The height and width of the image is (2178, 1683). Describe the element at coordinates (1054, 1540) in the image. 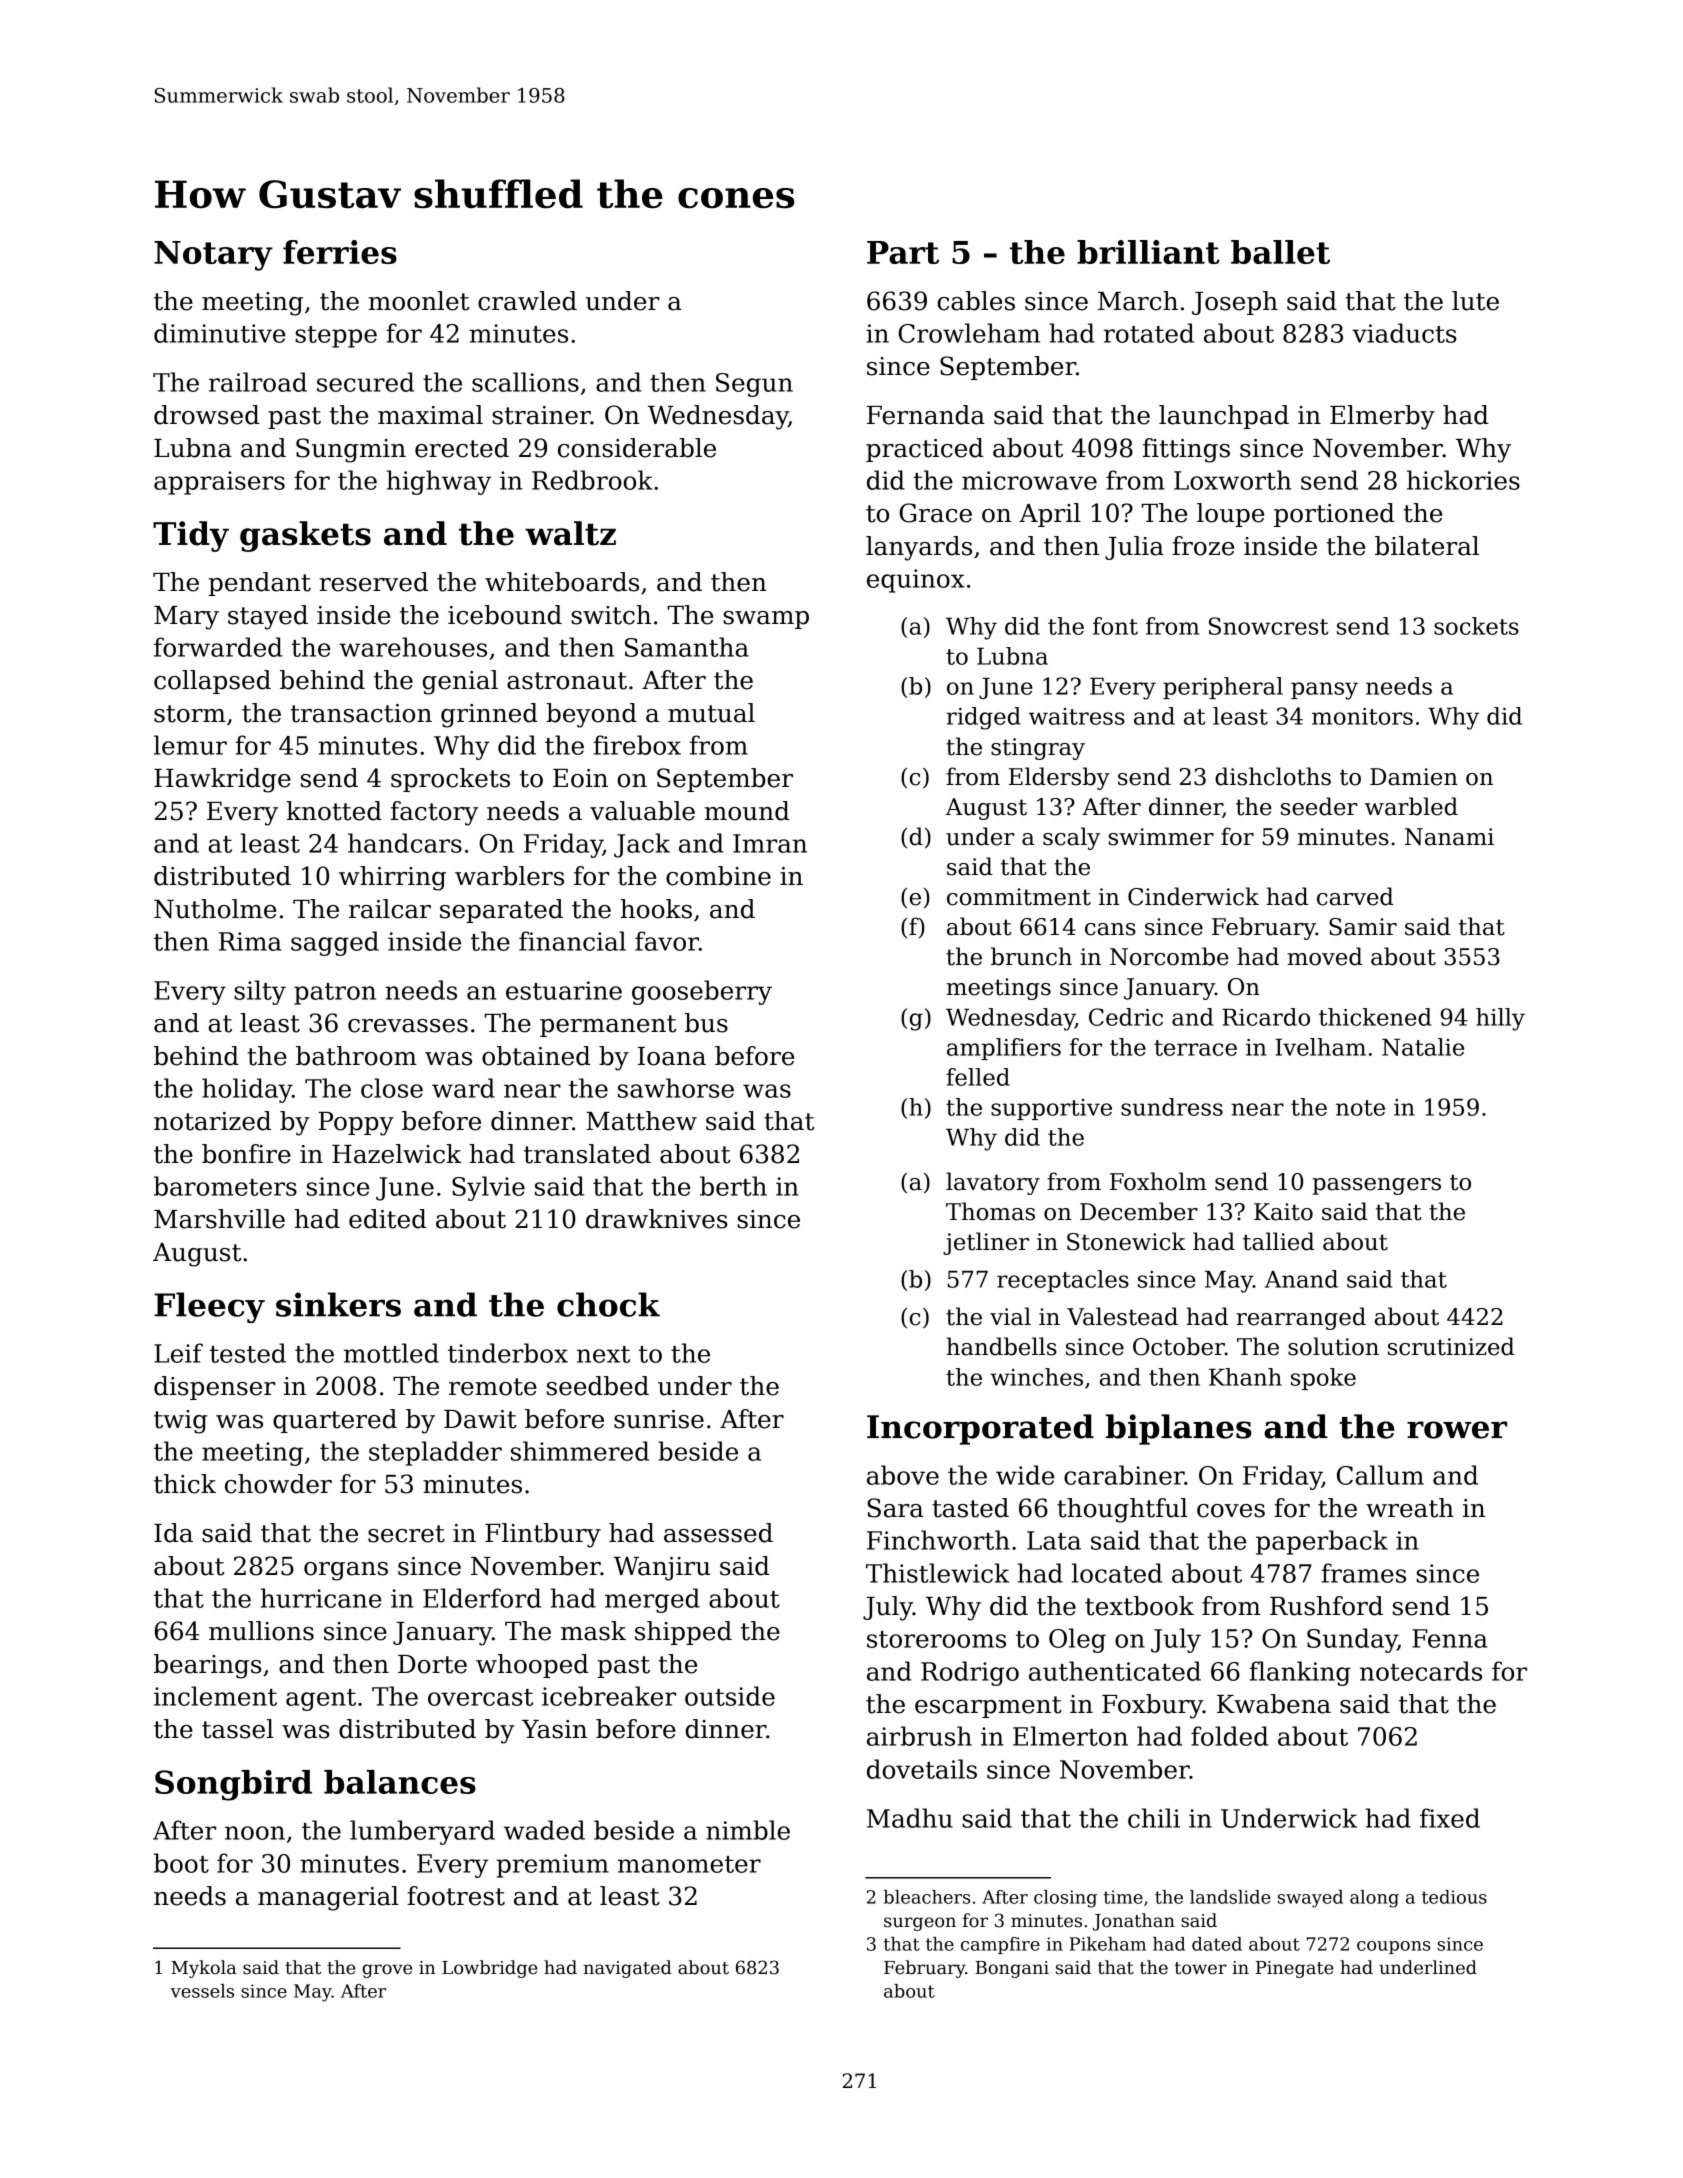

I see `Lata` at that location.
